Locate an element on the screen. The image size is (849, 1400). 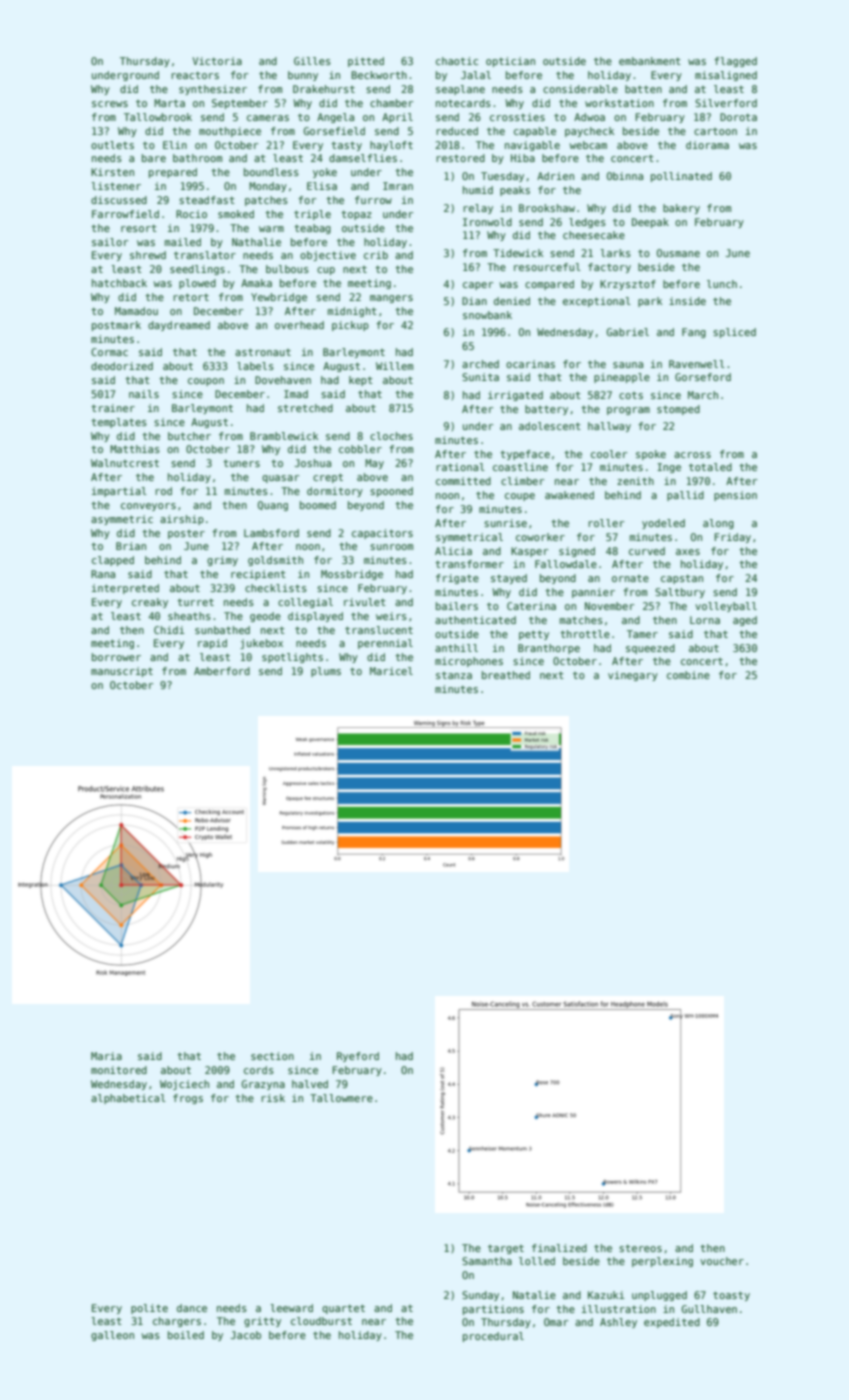
sauna is located at coordinates (628, 365).
